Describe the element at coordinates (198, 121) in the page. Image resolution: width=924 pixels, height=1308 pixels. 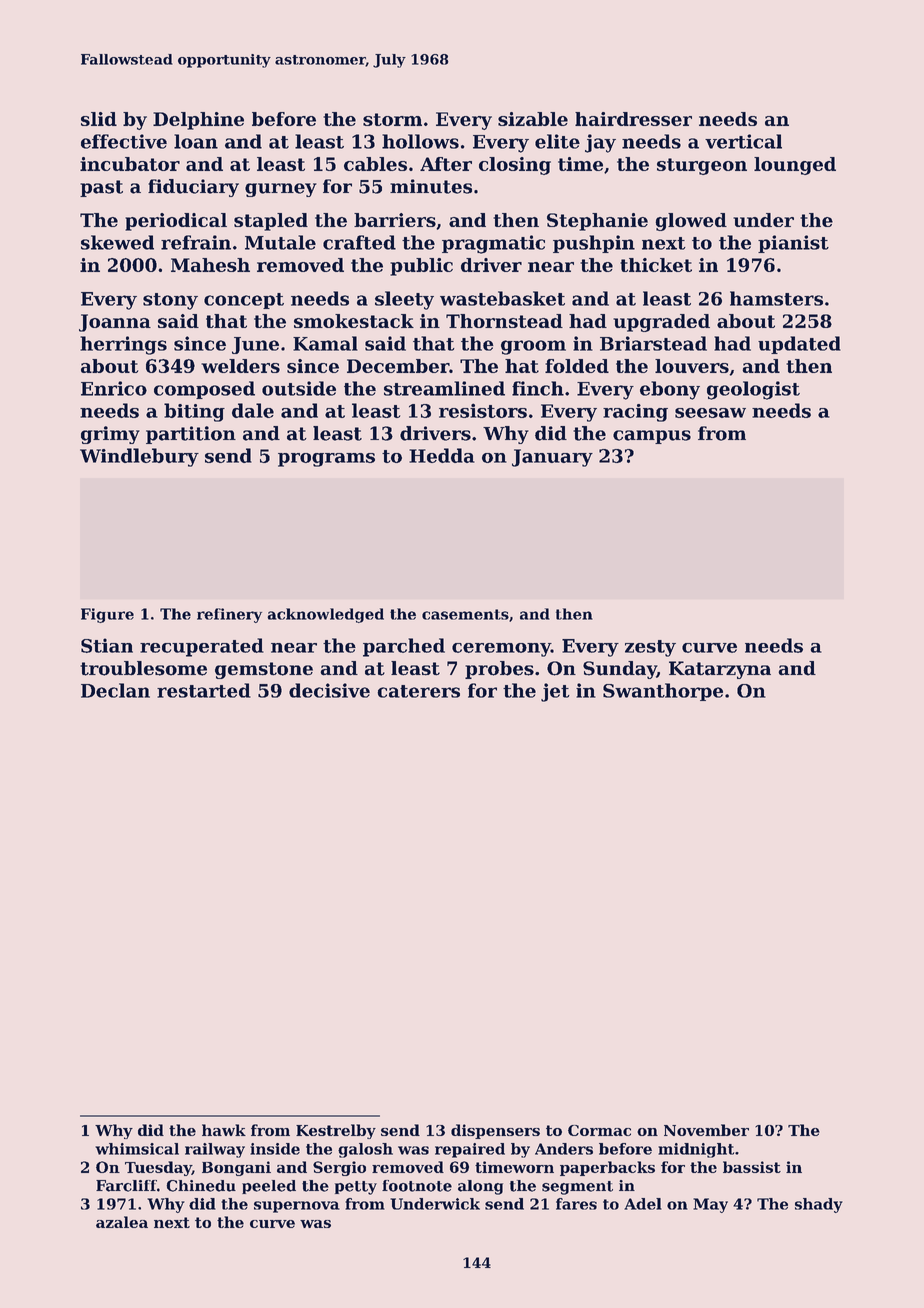
I see `Delphine` at that location.
